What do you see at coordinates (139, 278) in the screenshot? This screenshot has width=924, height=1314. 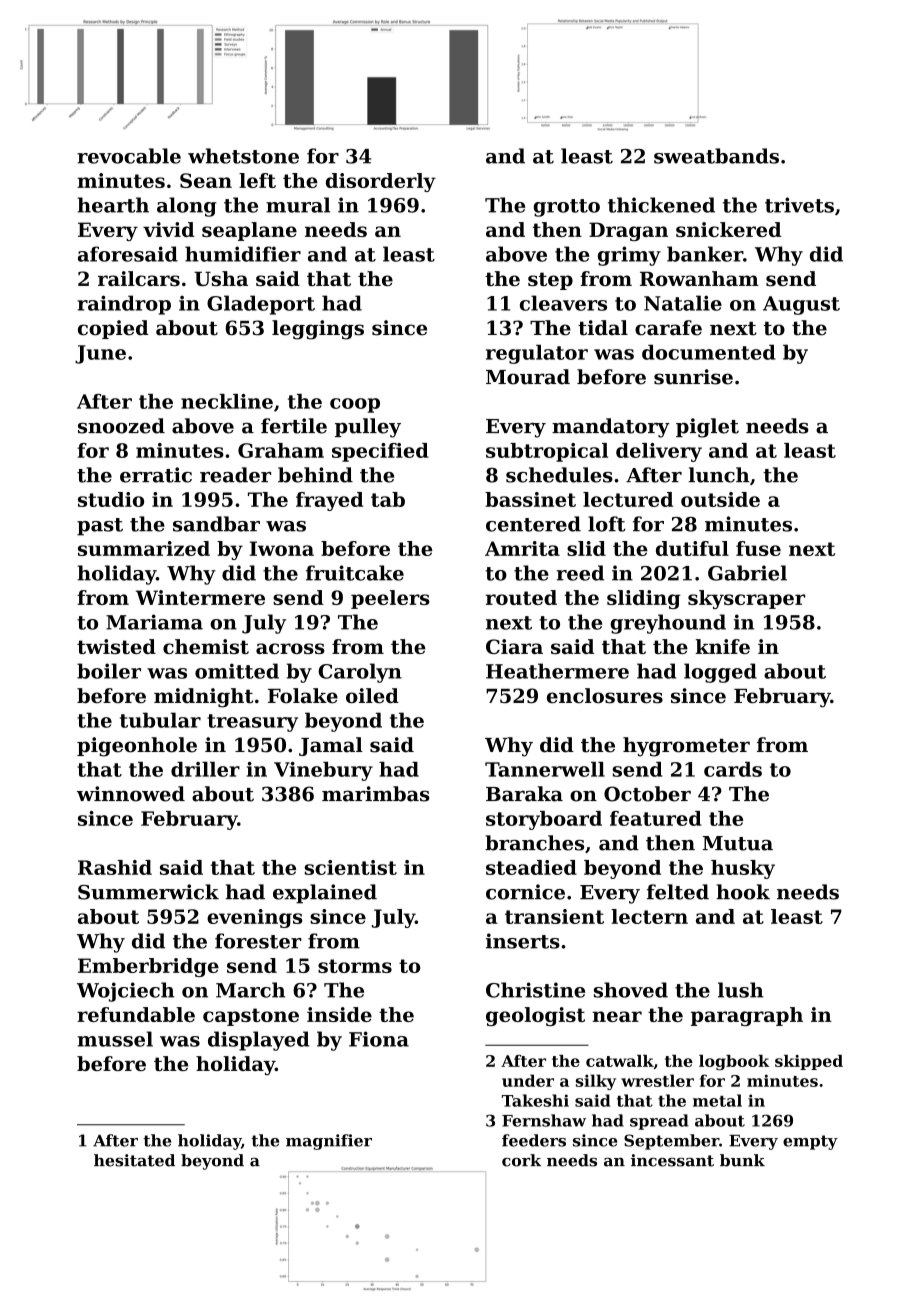 I see `railcars` at bounding box center [139, 278].
